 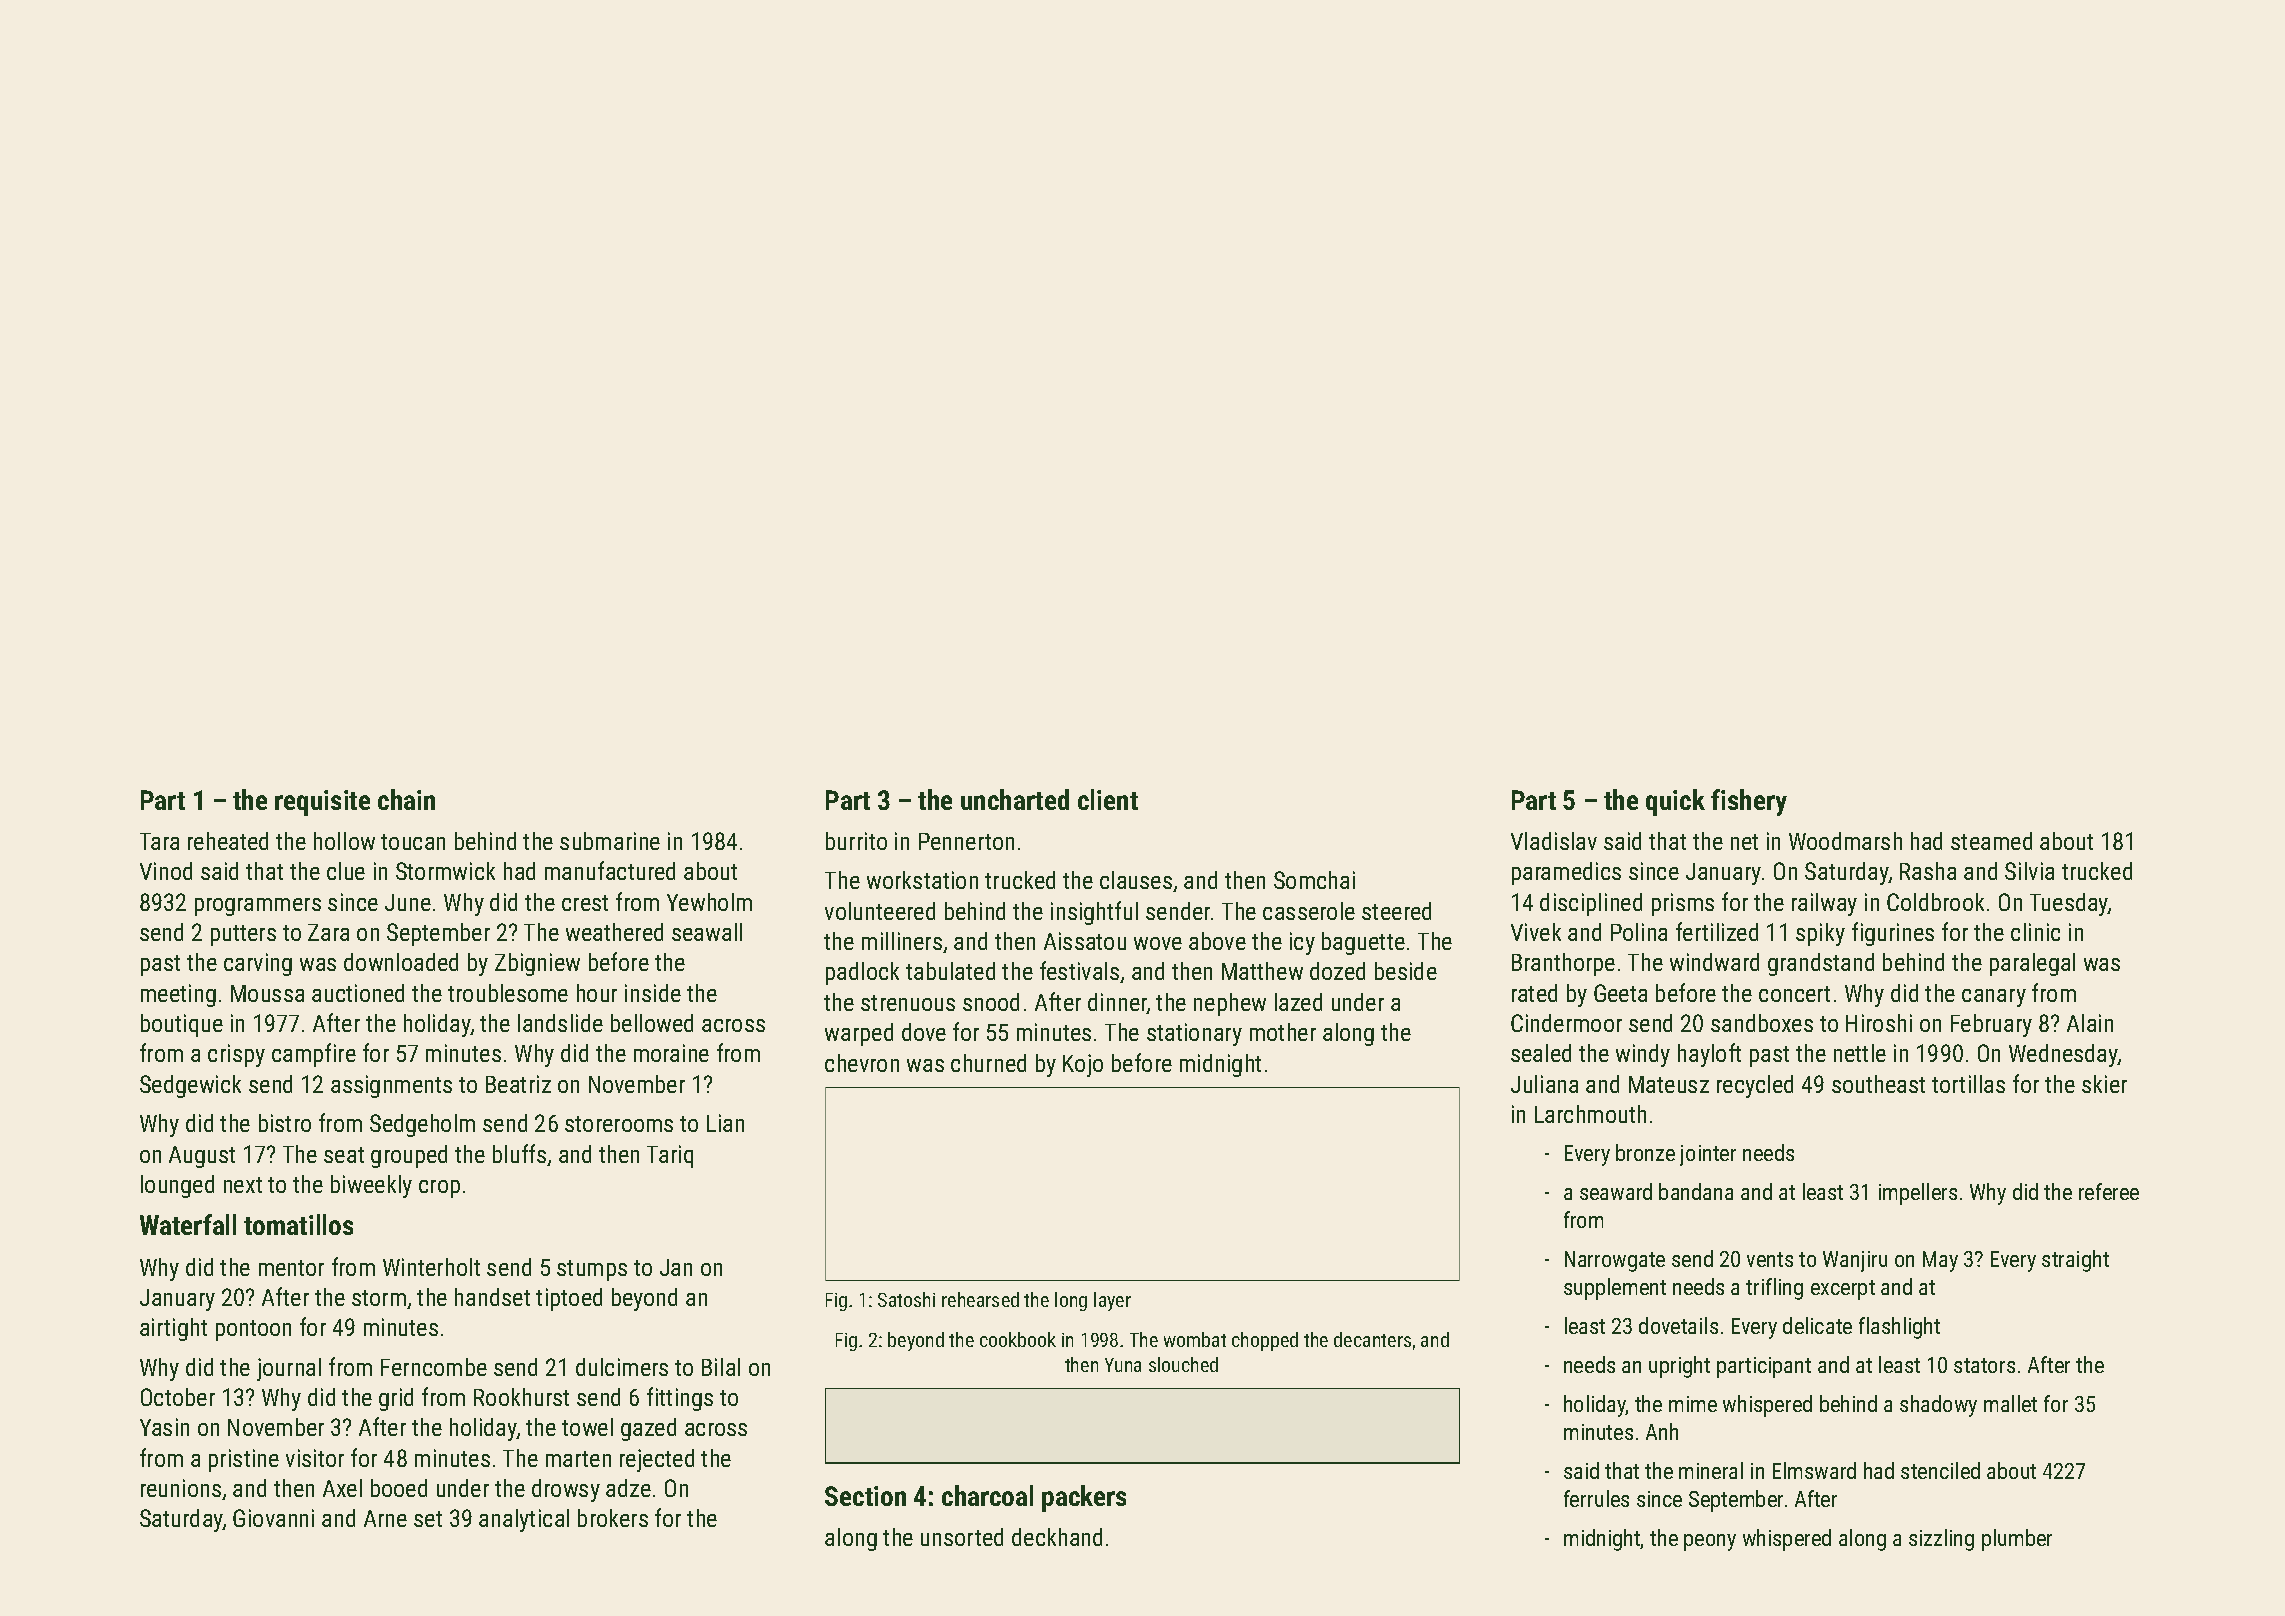 I want to click on requisite, so click(x=322, y=803).
